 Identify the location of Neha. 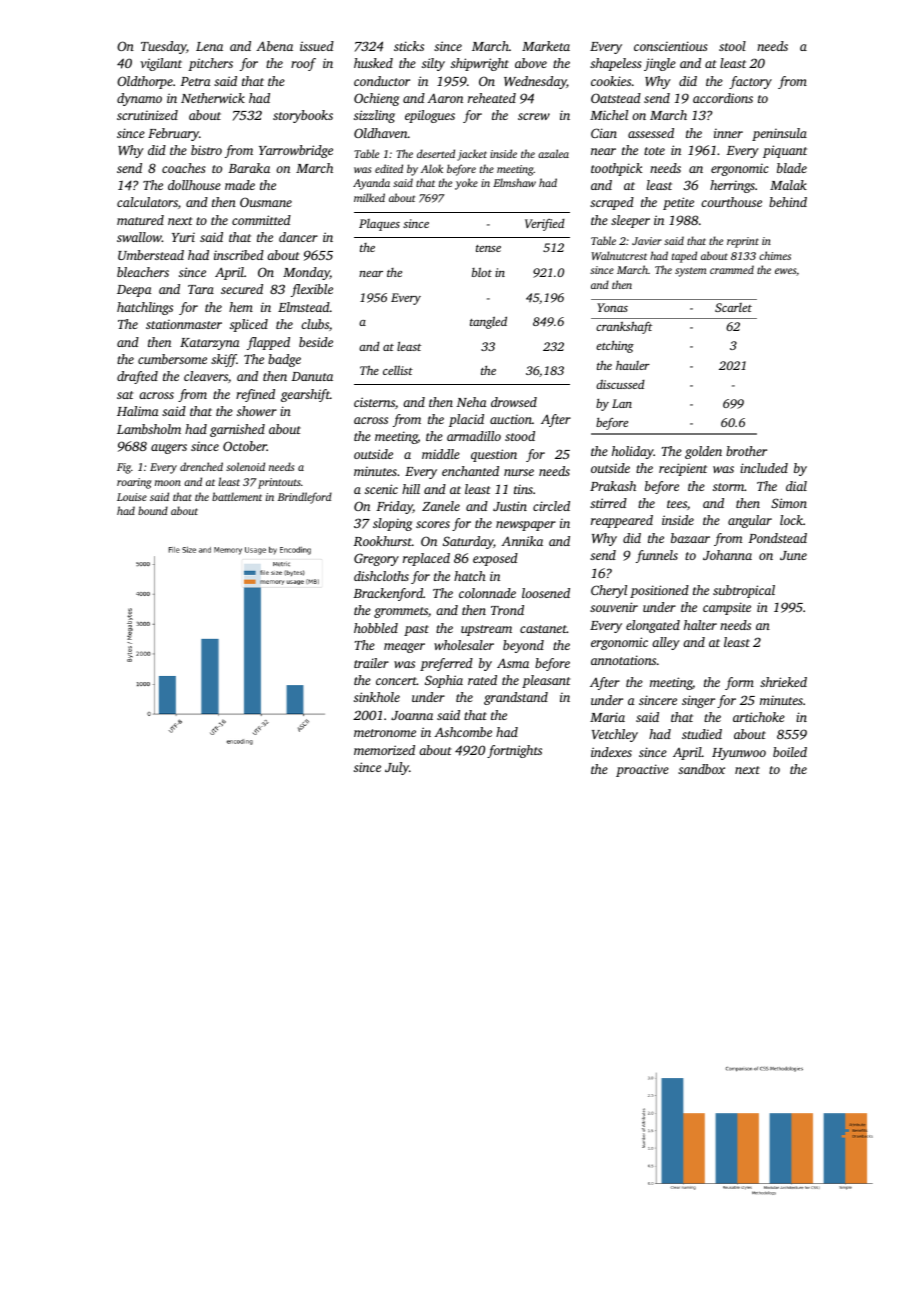
(471, 402).
